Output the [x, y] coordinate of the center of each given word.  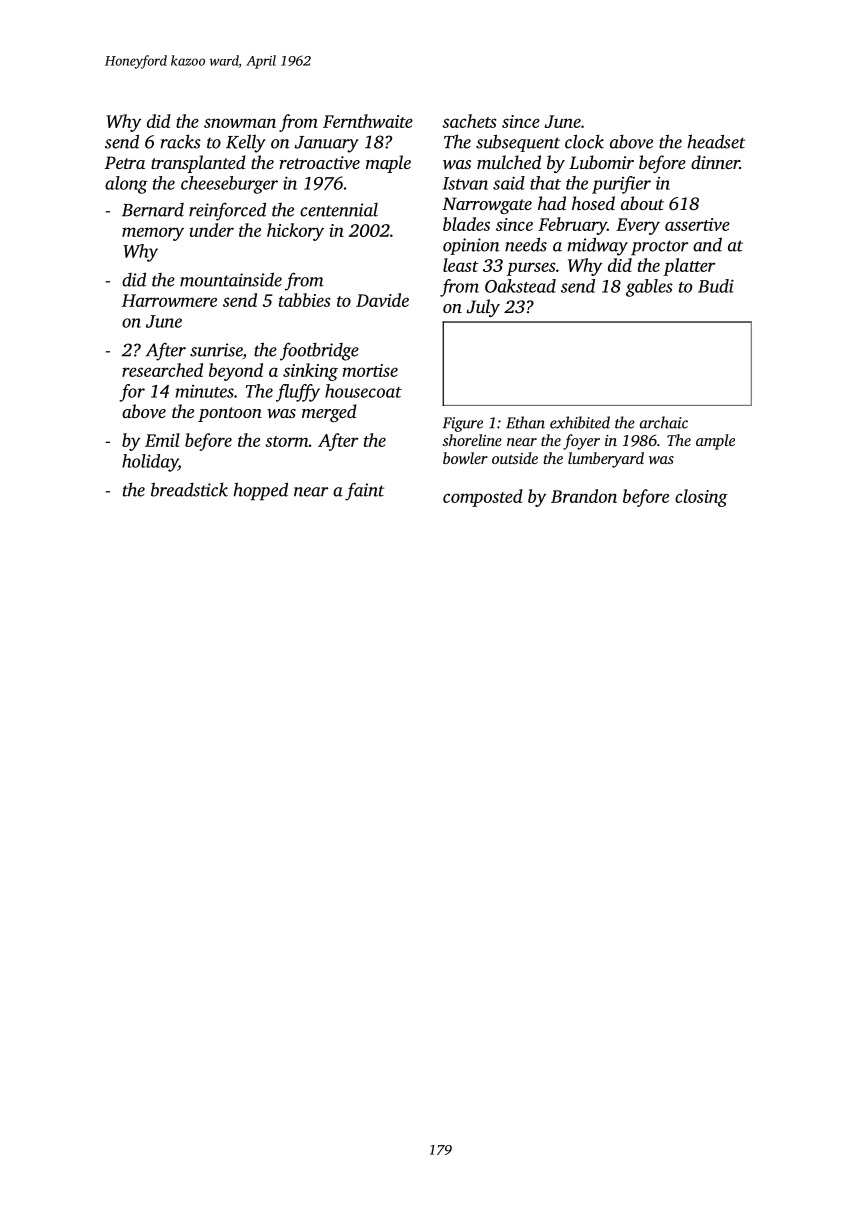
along [126, 185]
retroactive [319, 162]
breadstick [189, 489]
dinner [715, 162]
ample [715, 442]
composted [483, 498]
